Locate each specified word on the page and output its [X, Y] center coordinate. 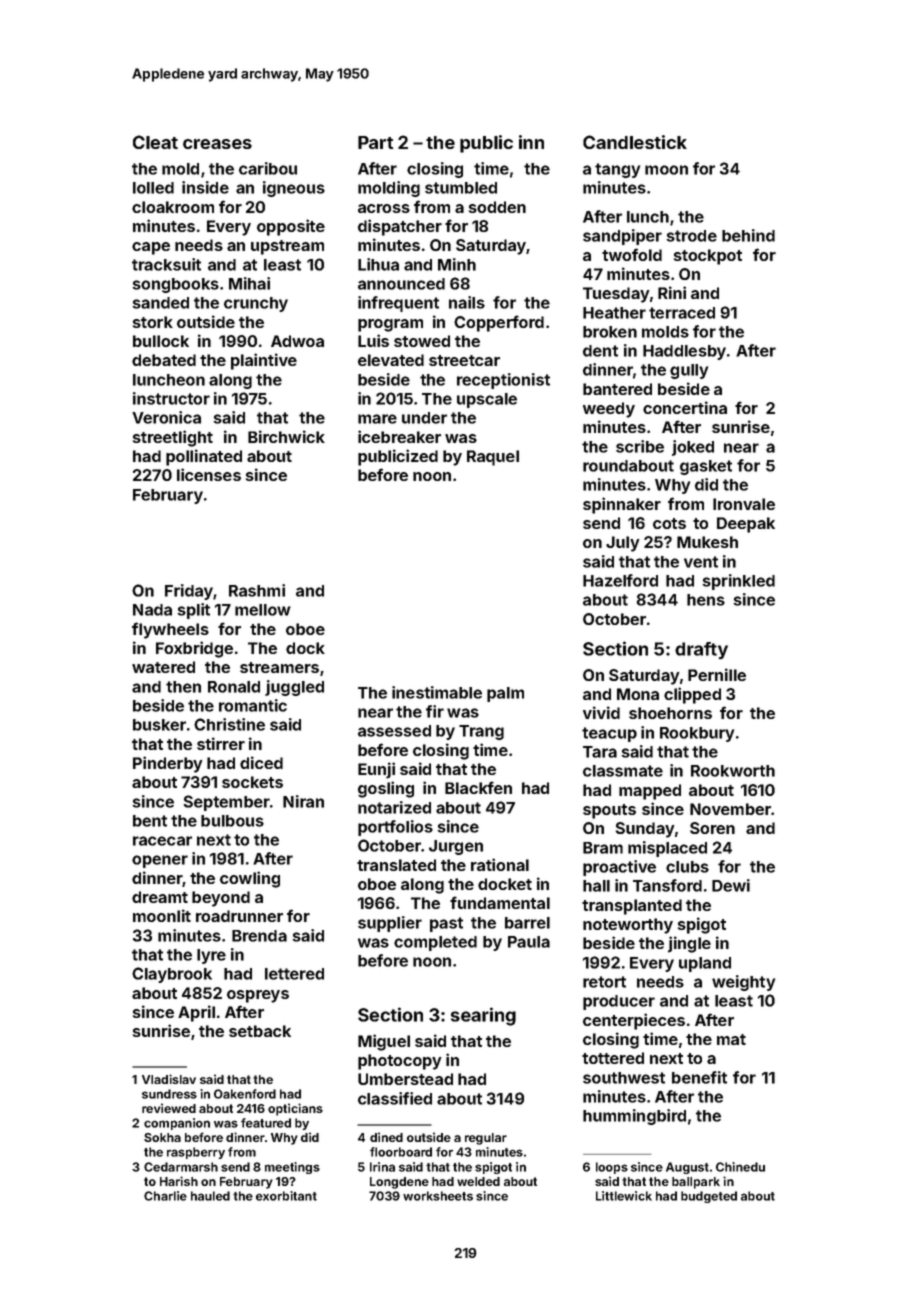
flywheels [170, 630]
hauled [210, 1196]
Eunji [376, 770]
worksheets [438, 1196]
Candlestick [635, 142]
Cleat [155, 142]
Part [376, 142]
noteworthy [628, 926]
